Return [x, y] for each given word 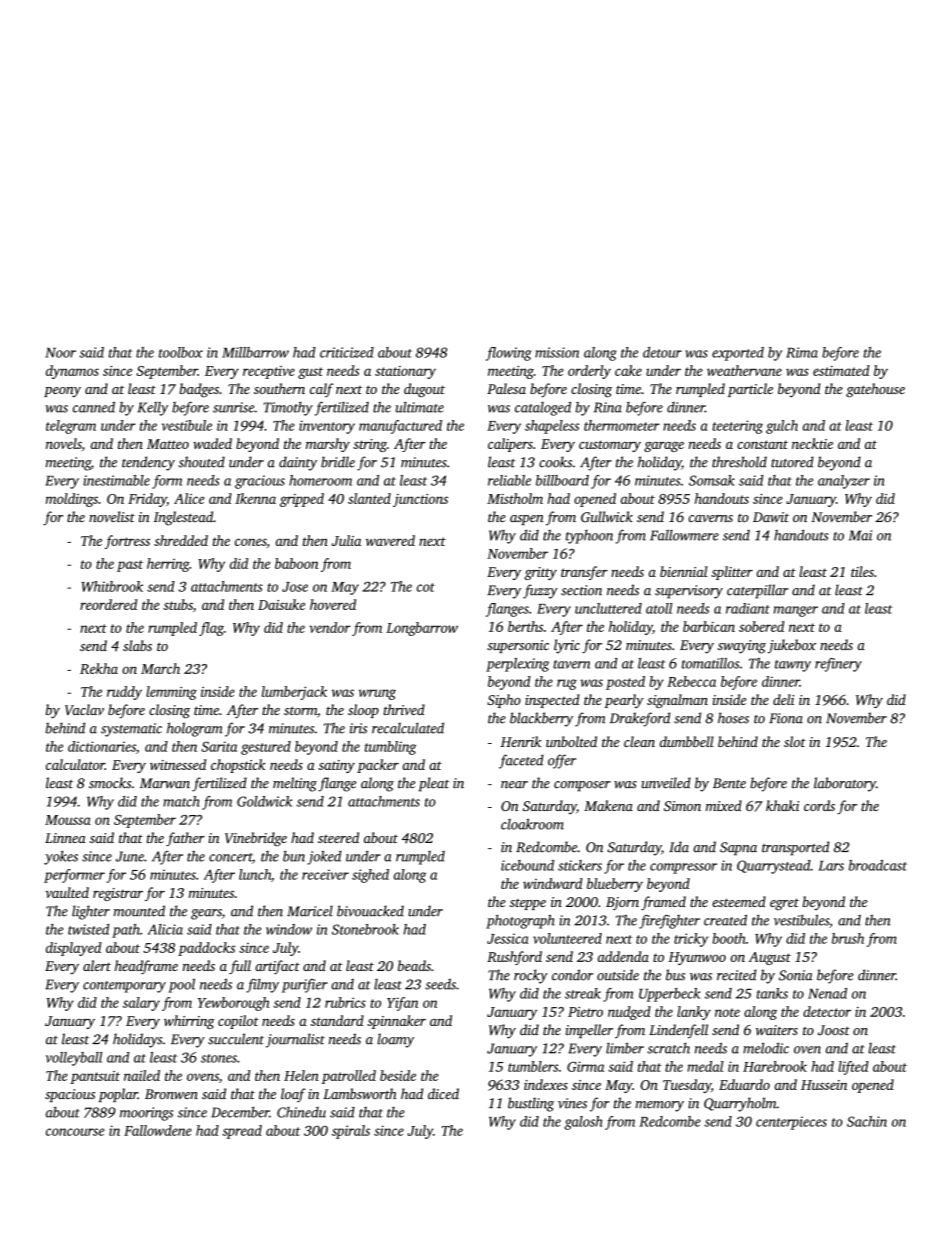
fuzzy [540, 591]
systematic [131, 730]
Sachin [867, 1121]
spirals [351, 1132]
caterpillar [757, 591]
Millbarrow [255, 352]
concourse [75, 1132]
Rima [802, 352]
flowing [508, 354]
